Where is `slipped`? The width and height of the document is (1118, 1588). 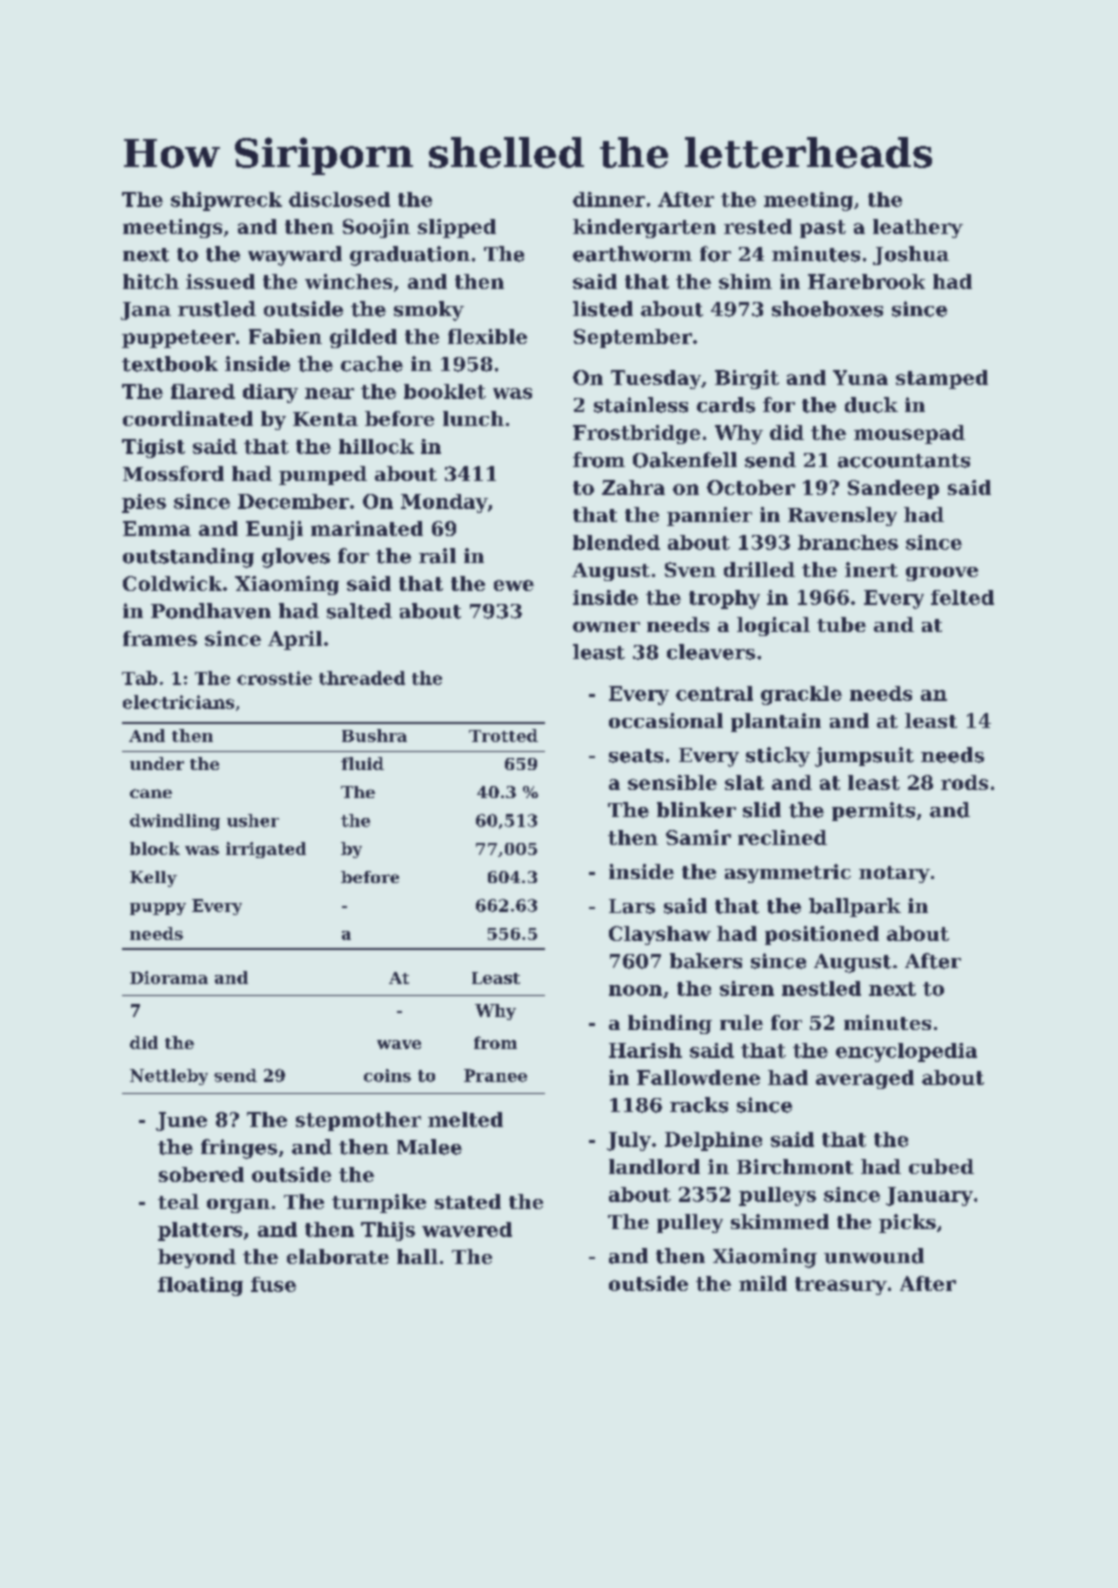
slipped is located at coordinates (457, 228).
